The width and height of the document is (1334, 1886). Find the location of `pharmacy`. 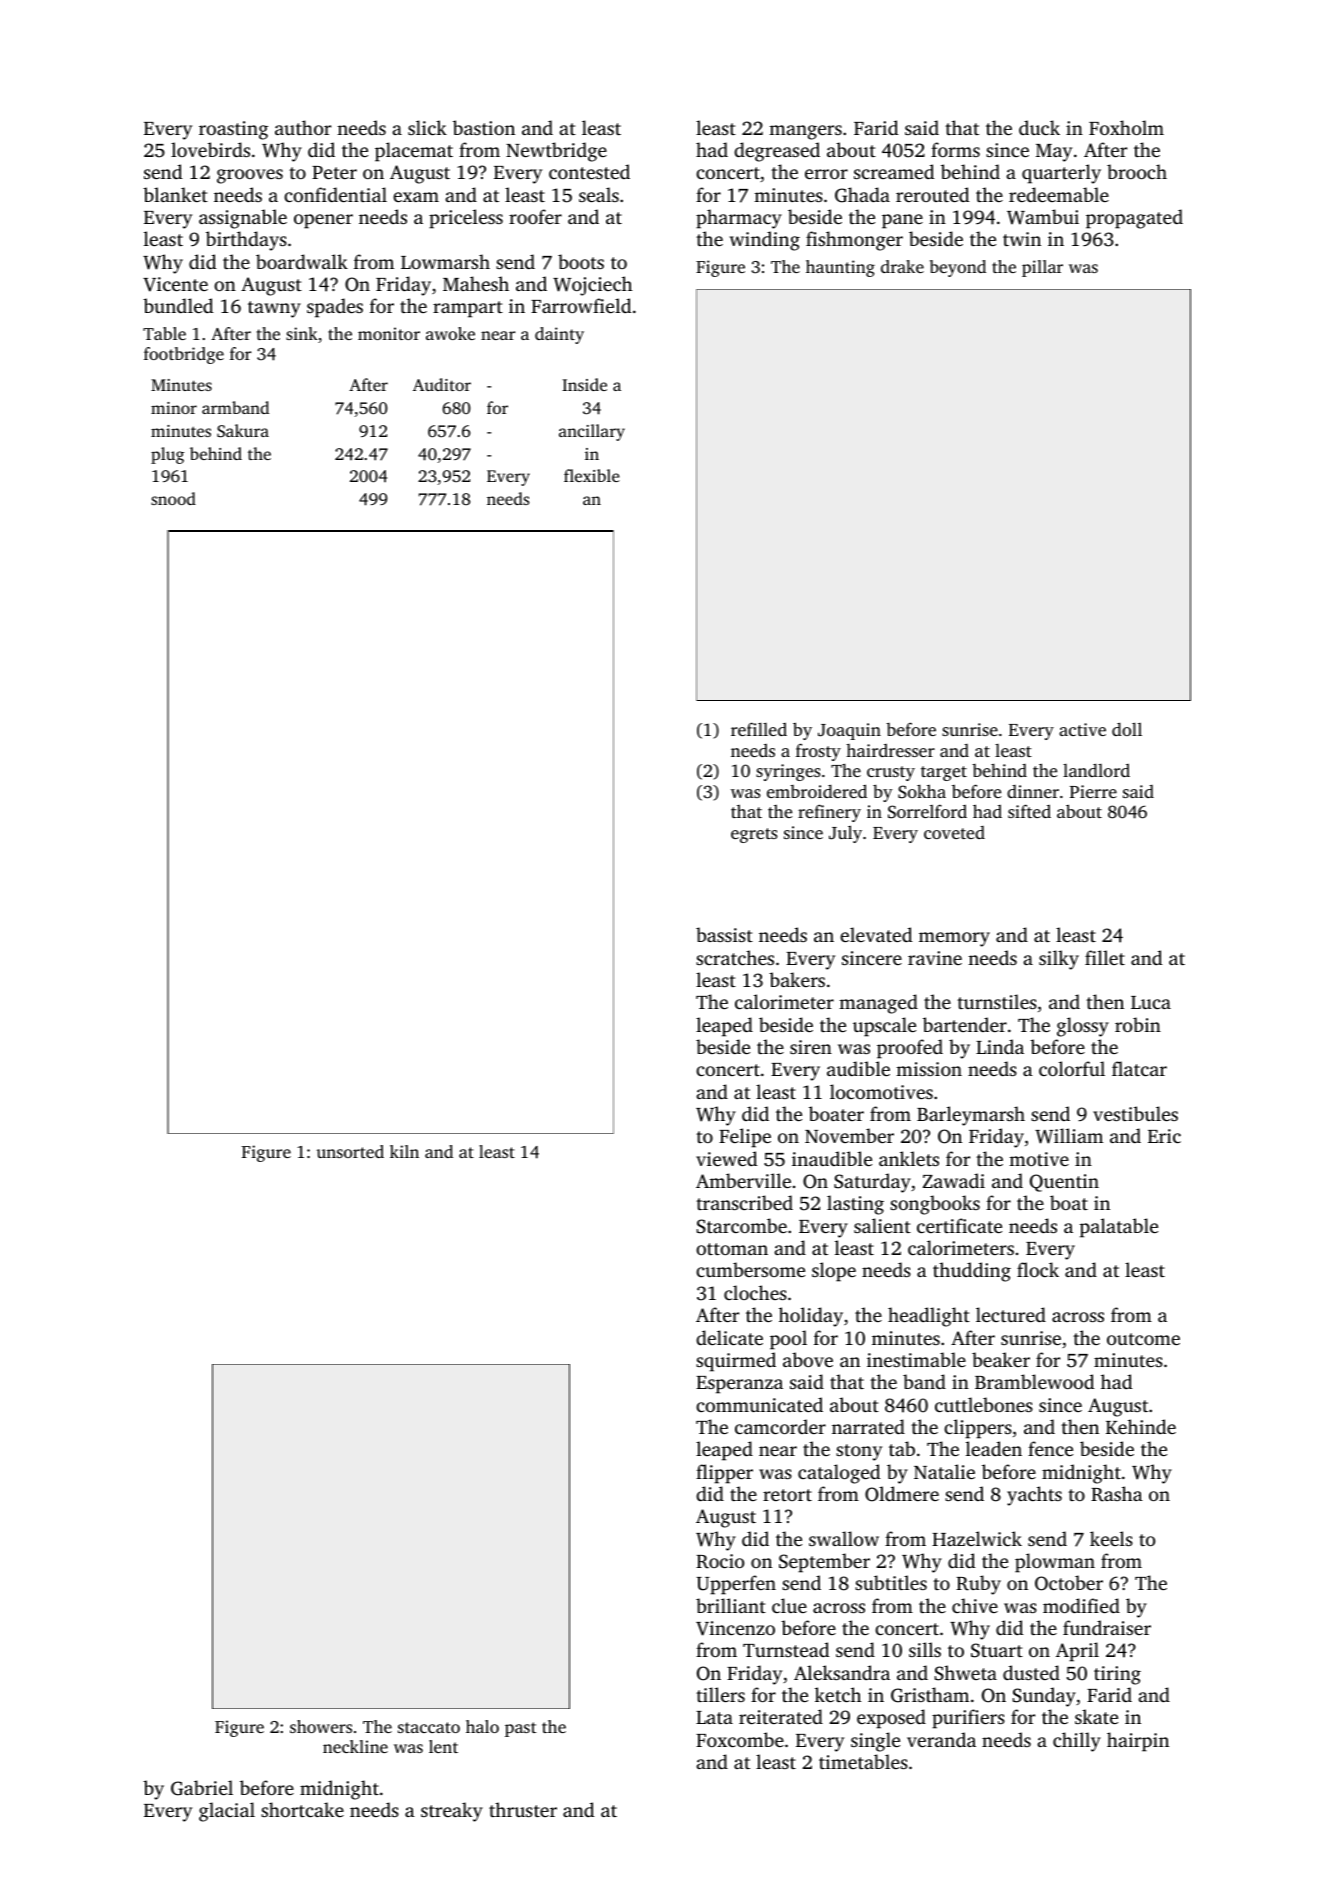

pharmacy is located at coordinates (739, 219).
